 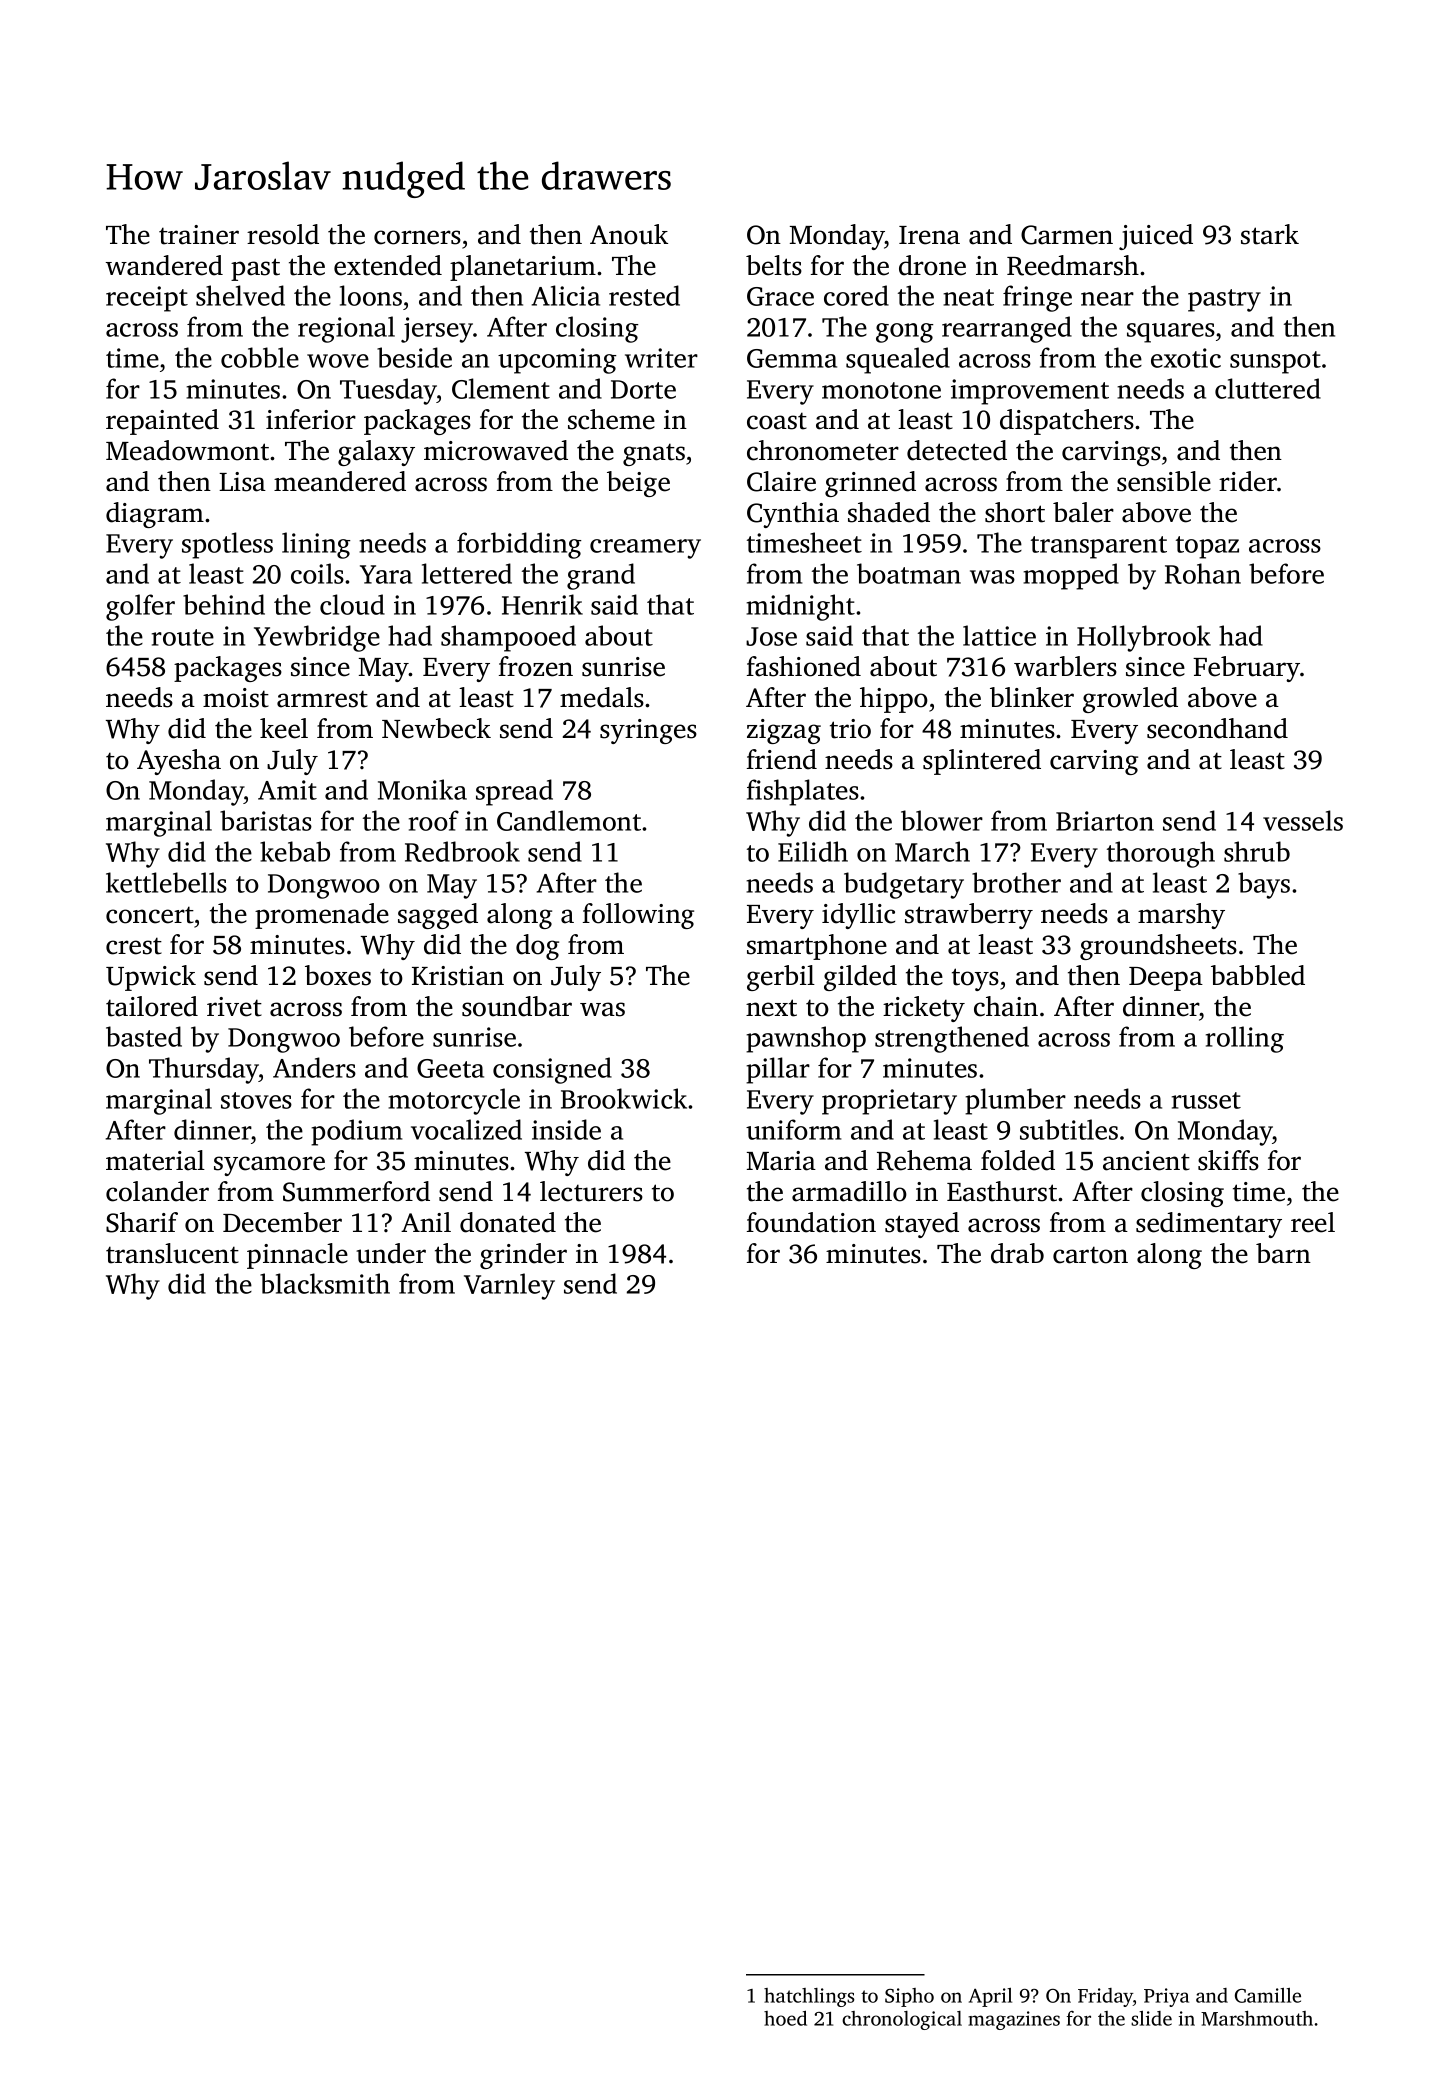 What do you see at coordinates (1270, 234) in the document?
I see `stark` at bounding box center [1270, 234].
